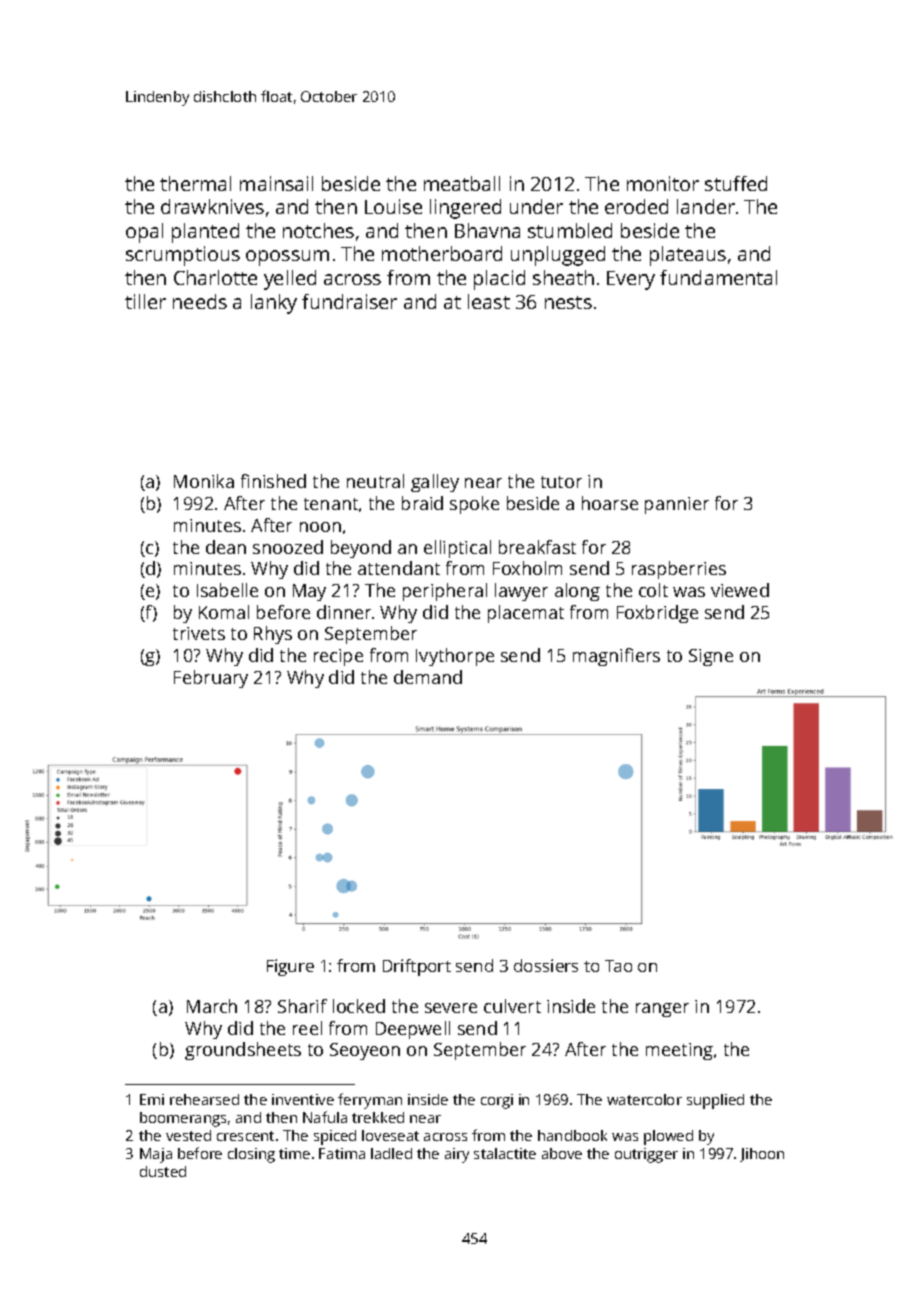 The height and width of the document is (1311, 924). What do you see at coordinates (199, 633) in the document?
I see `trivets` at bounding box center [199, 633].
